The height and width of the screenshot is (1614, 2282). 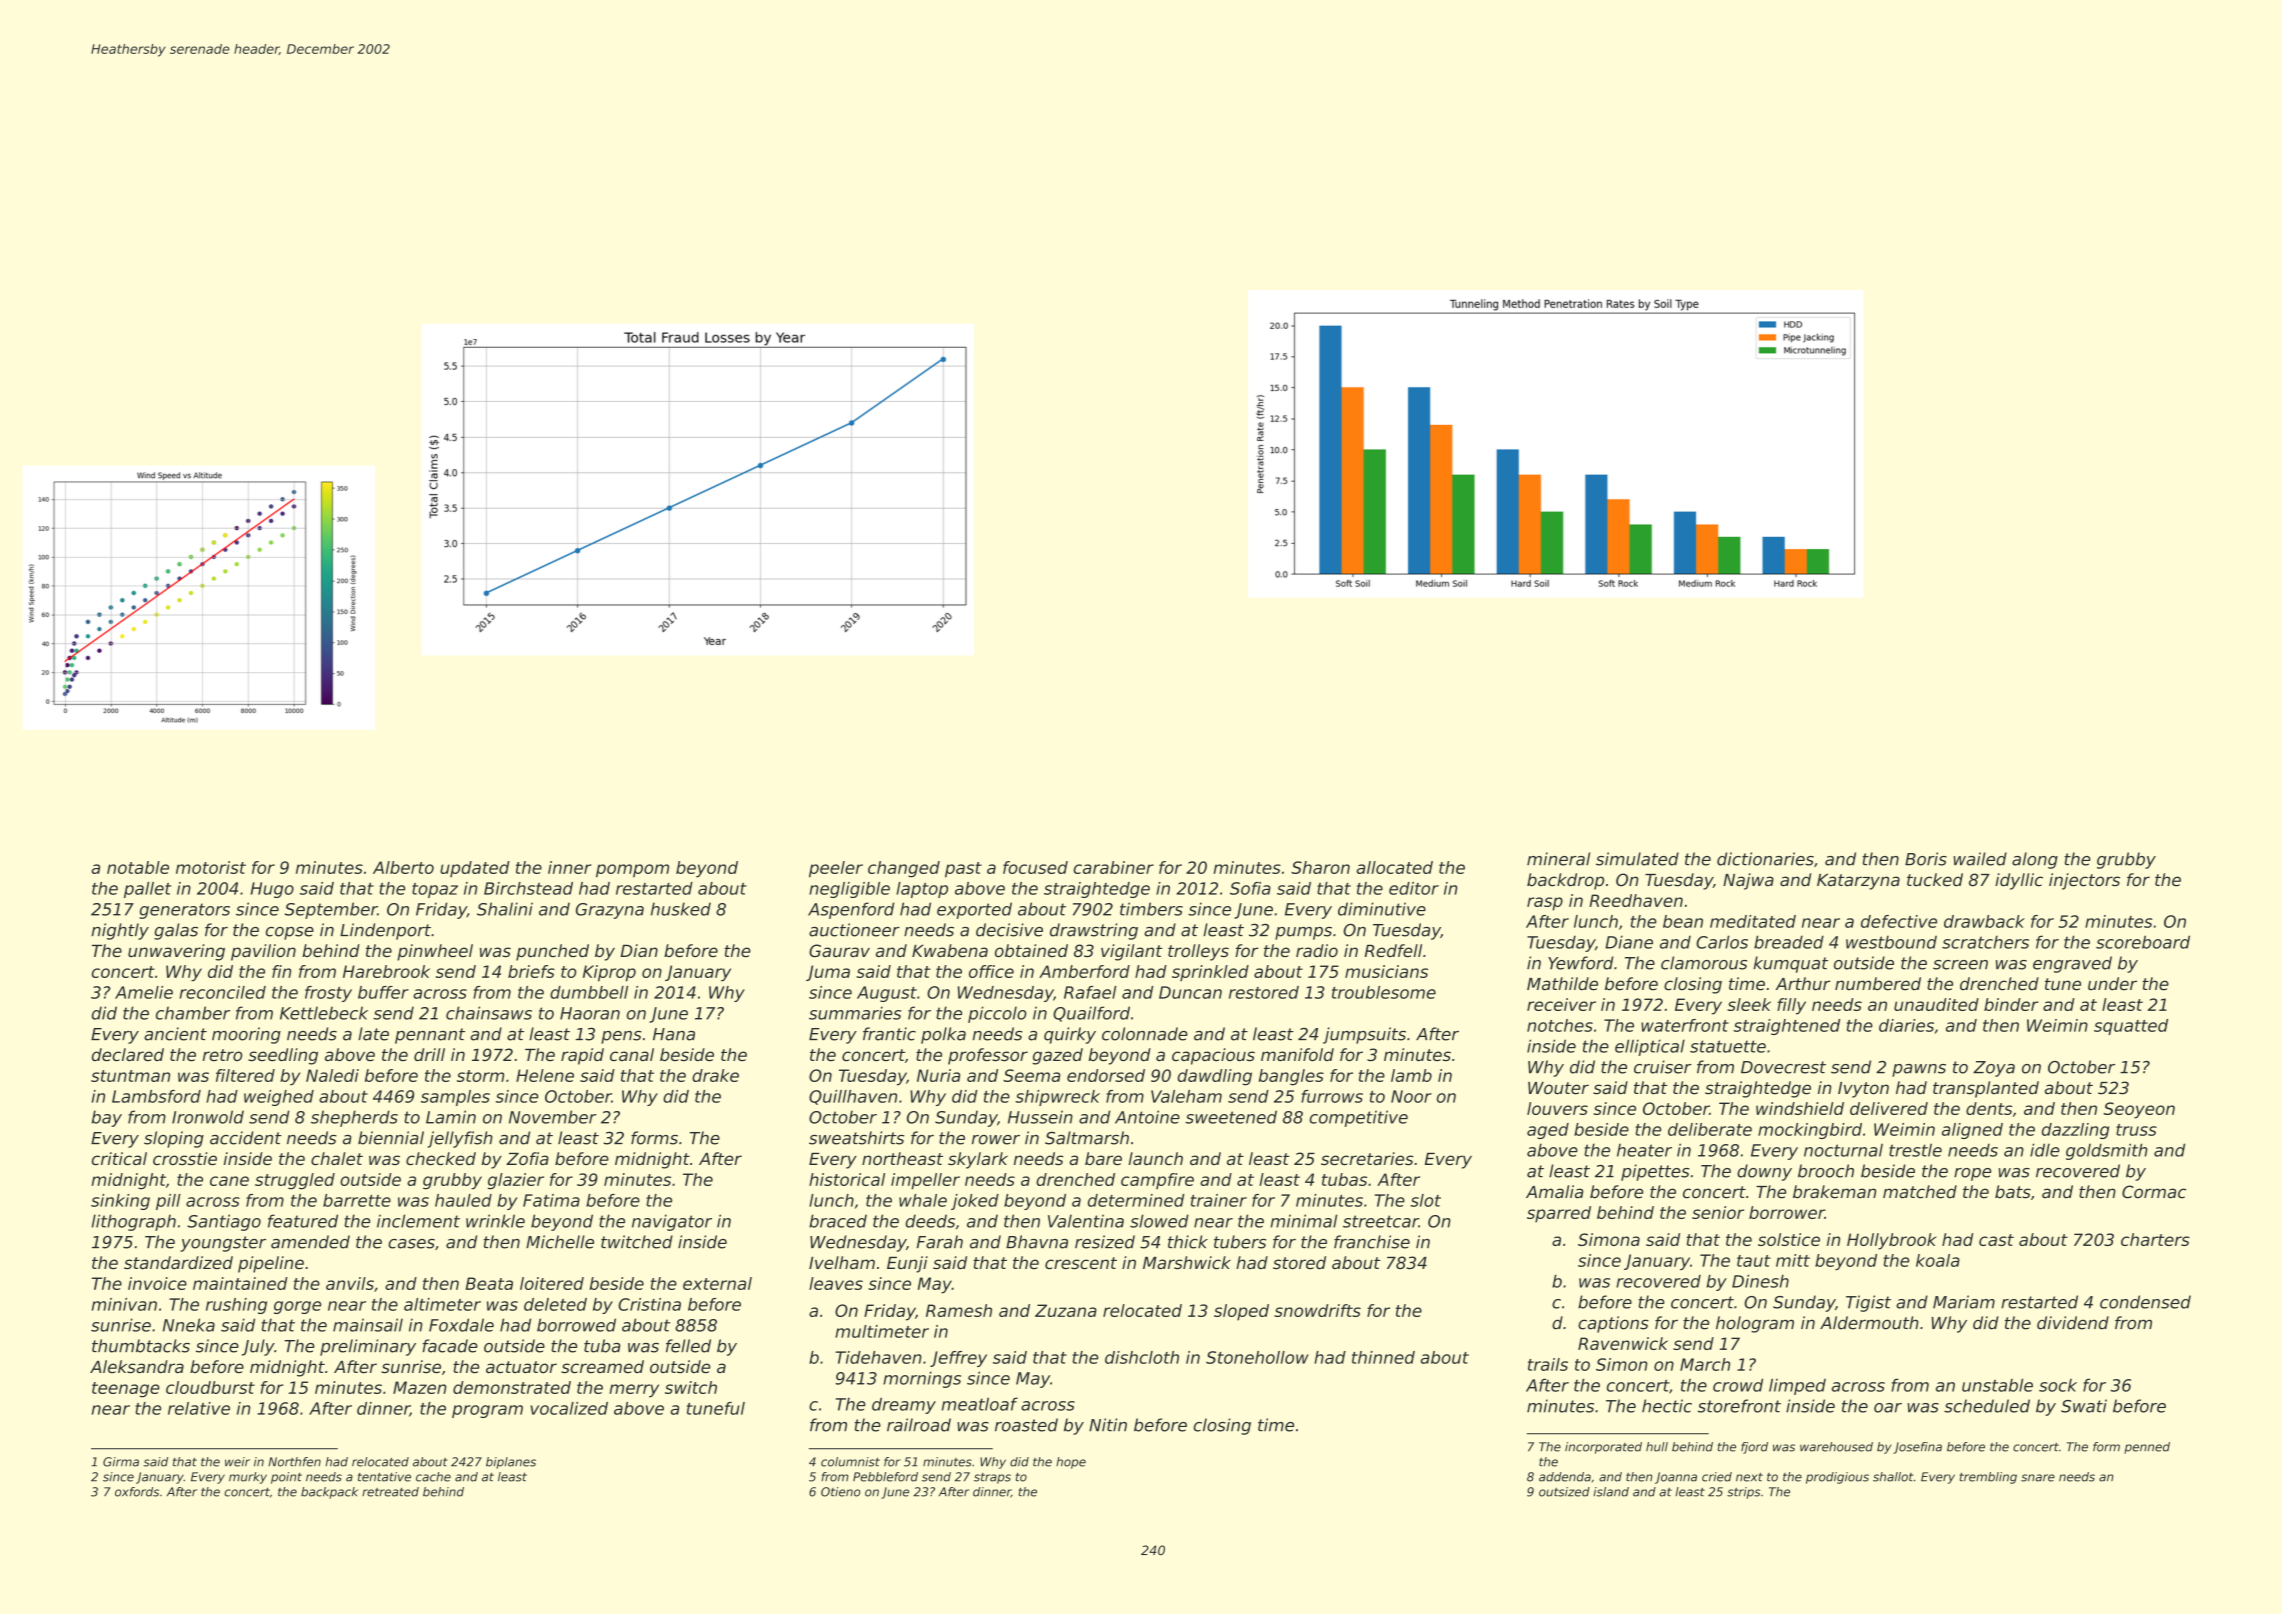 What do you see at coordinates (390, 1492) in the screenshot?
I see `retreated` at bounding box center [390, 1492].
